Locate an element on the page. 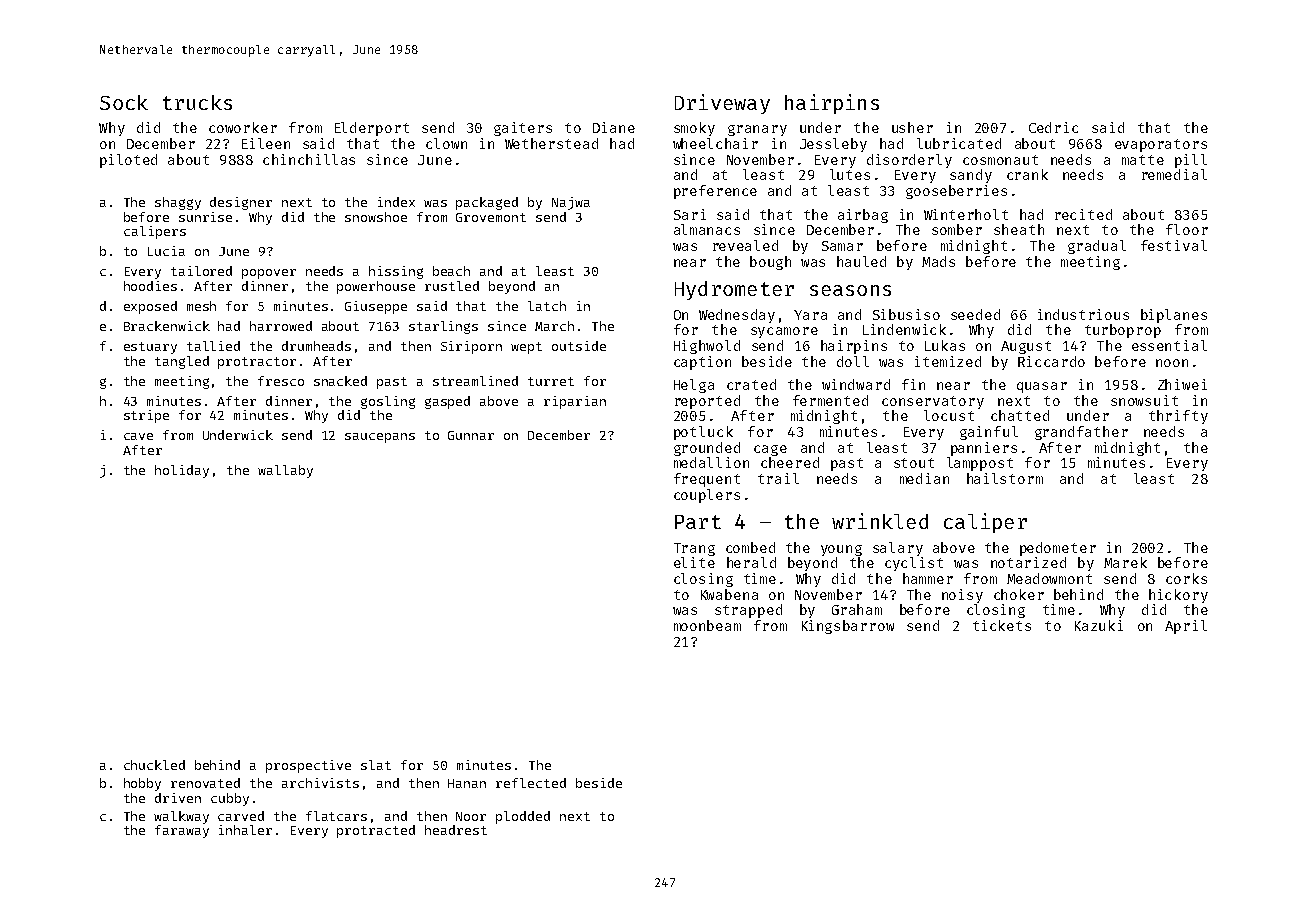  reflected is located at coordinates (531, 783).
